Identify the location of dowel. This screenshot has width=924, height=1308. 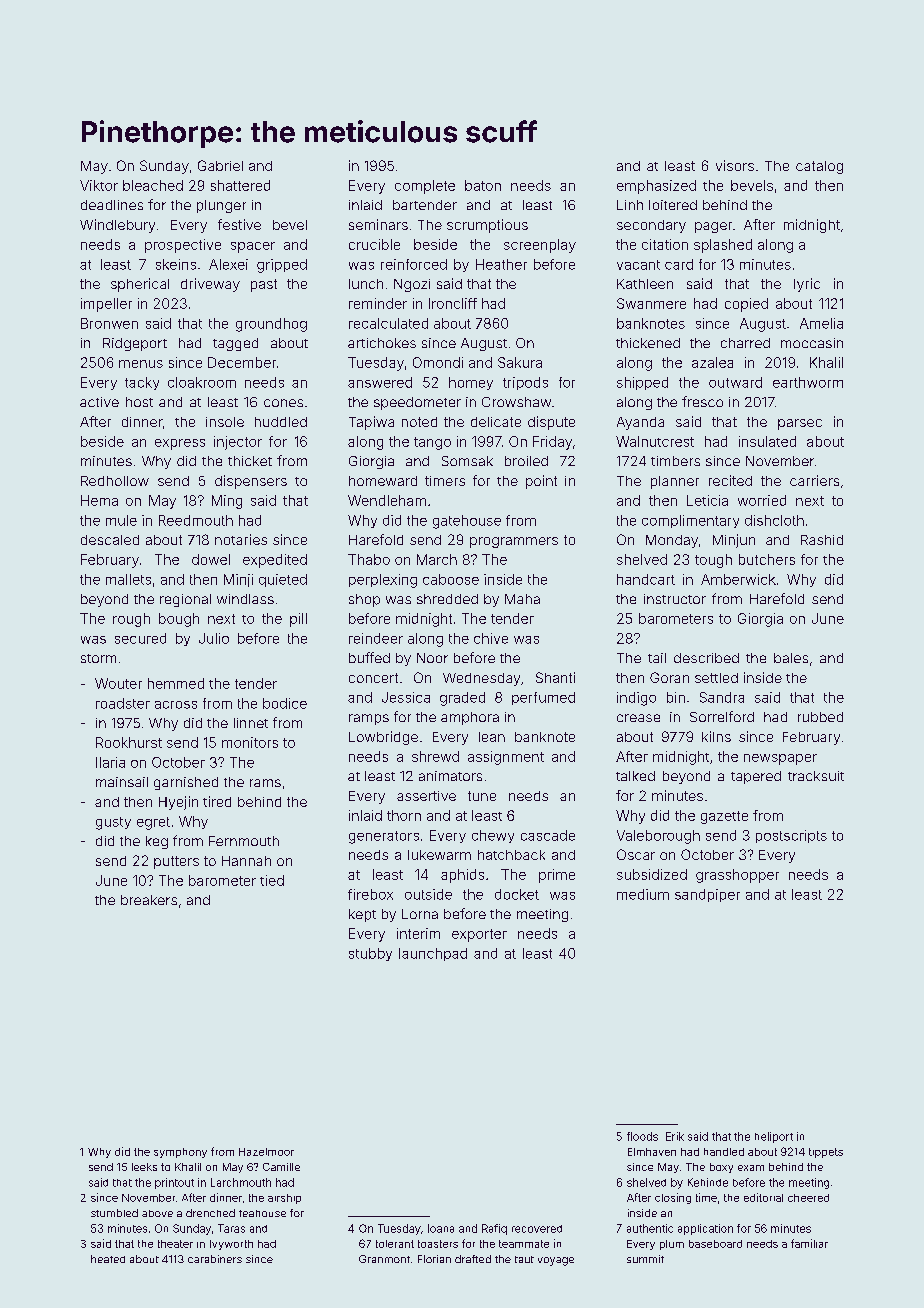
(211, 559).
